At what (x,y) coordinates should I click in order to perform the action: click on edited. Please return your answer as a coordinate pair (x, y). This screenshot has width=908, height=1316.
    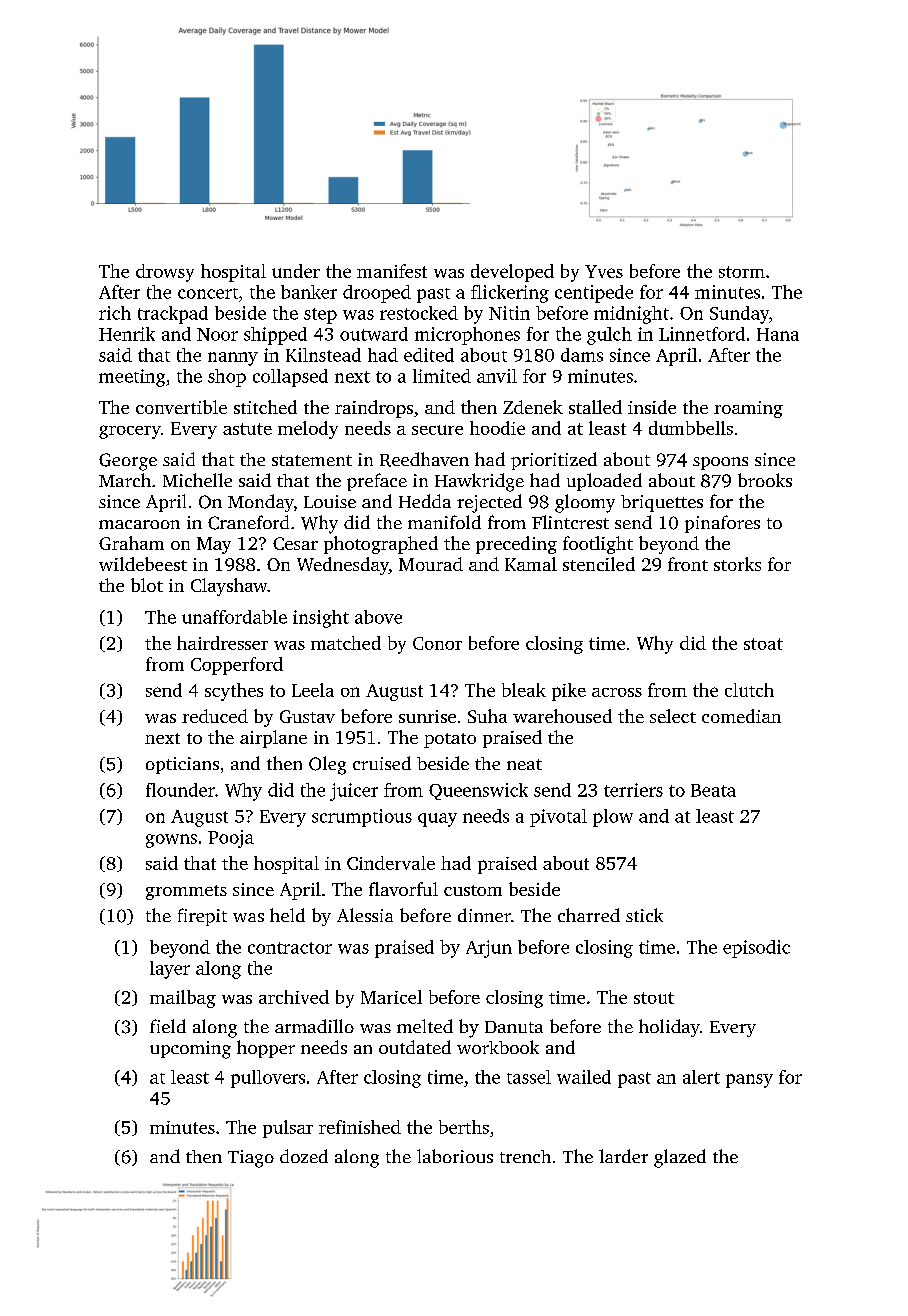
    Looking at the image, I should click on (429, 355).
